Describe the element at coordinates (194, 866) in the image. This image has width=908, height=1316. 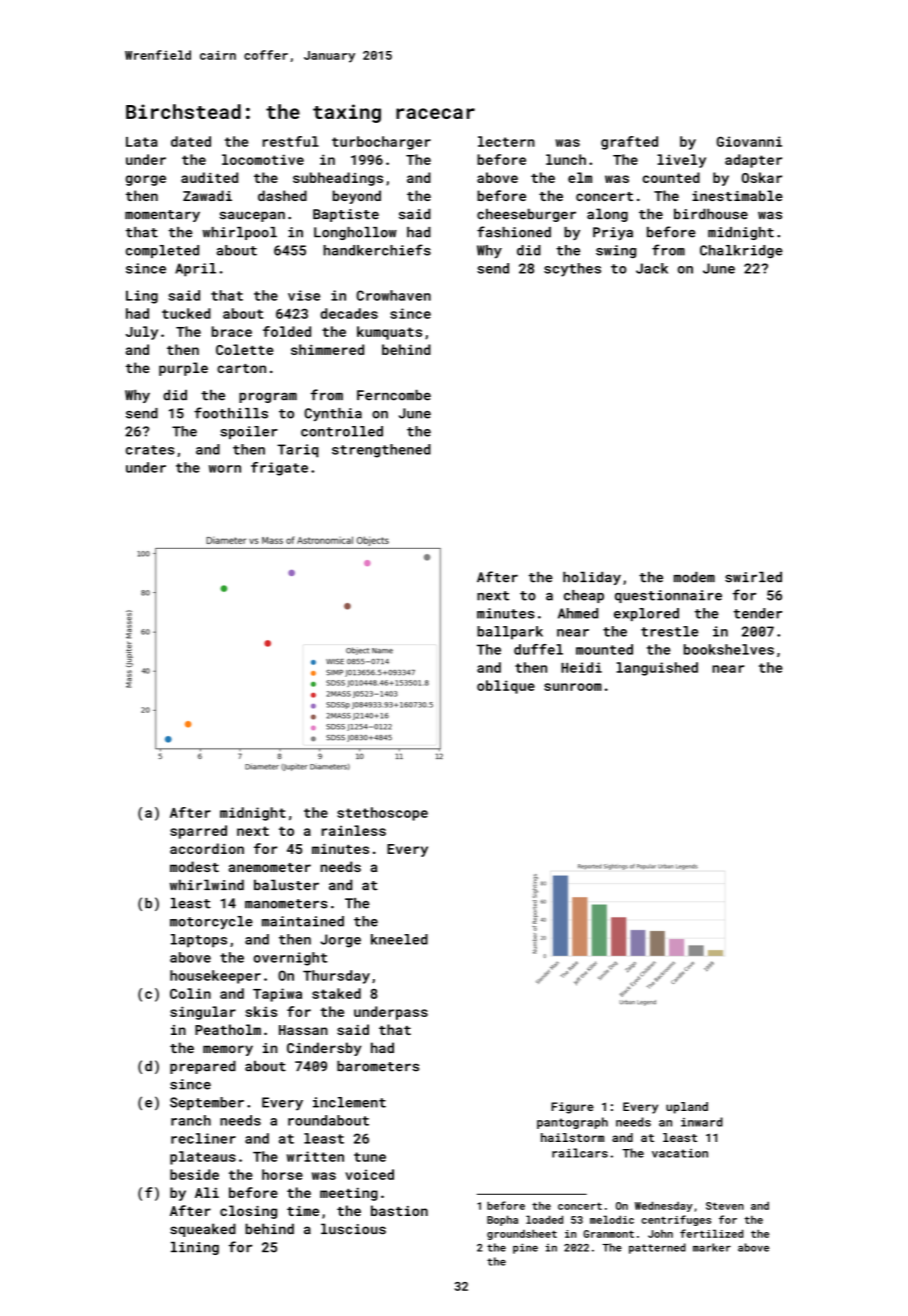
I see `modest` at that location.
